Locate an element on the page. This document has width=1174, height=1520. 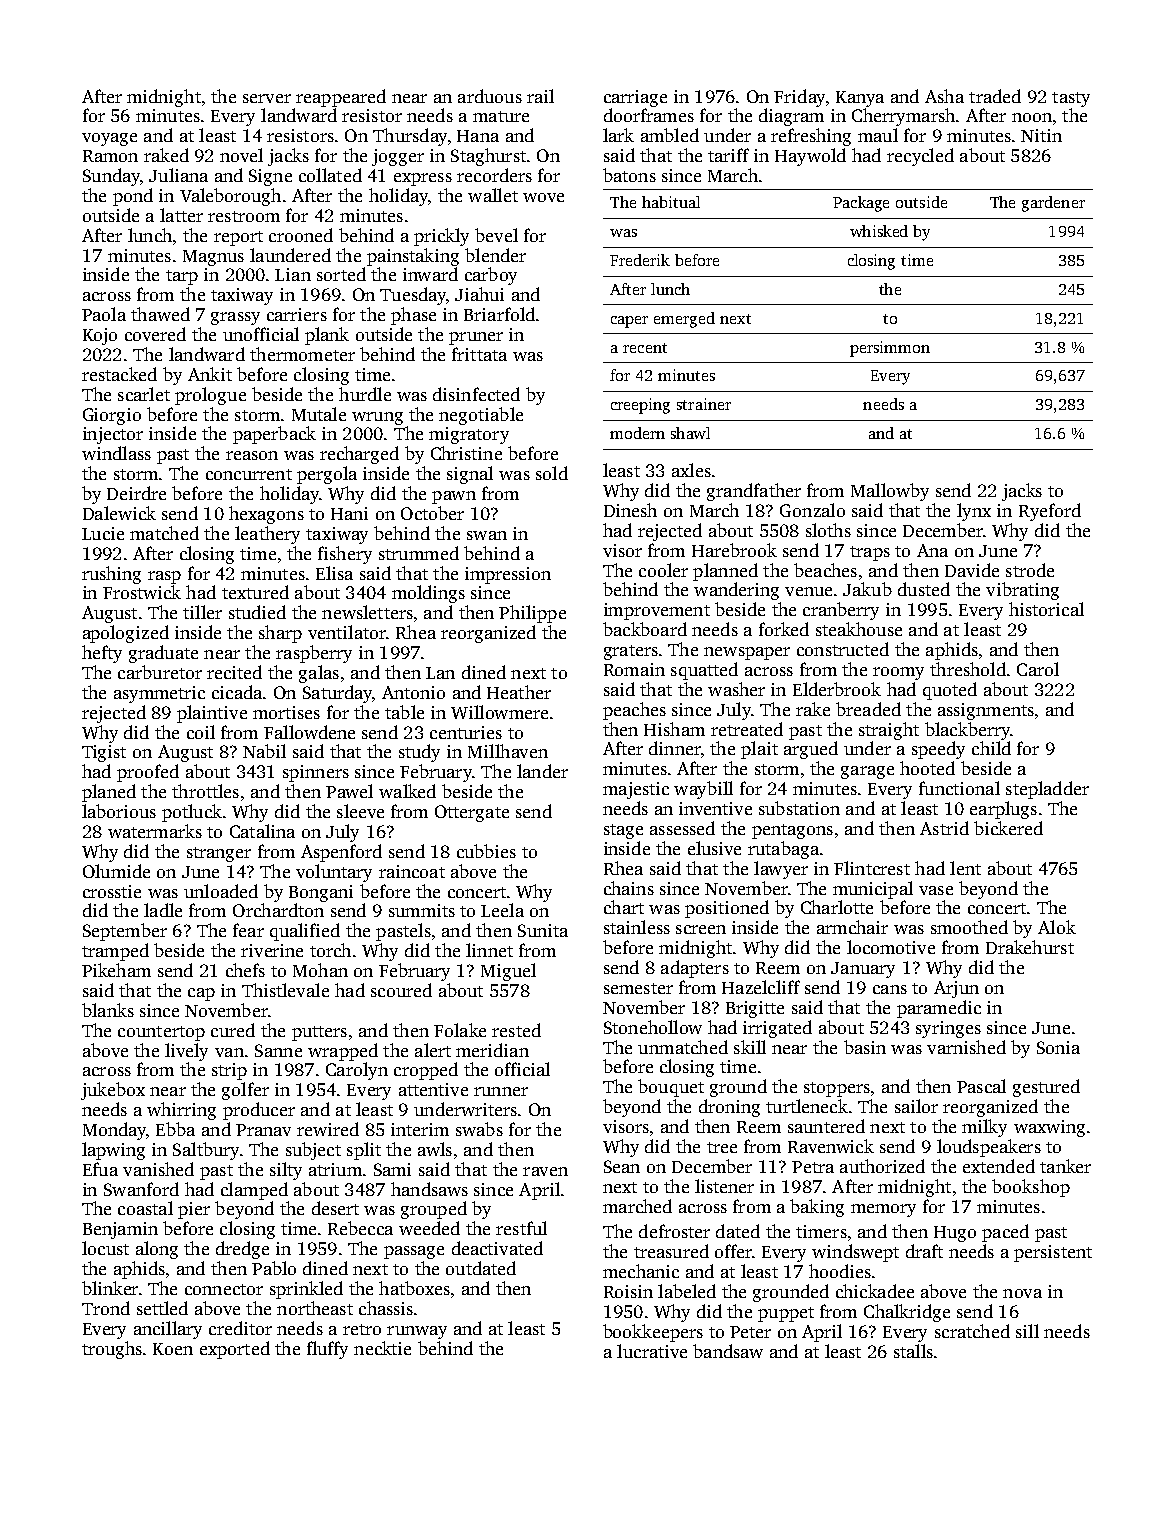
sill is located at coordinates (1027, 1331).
